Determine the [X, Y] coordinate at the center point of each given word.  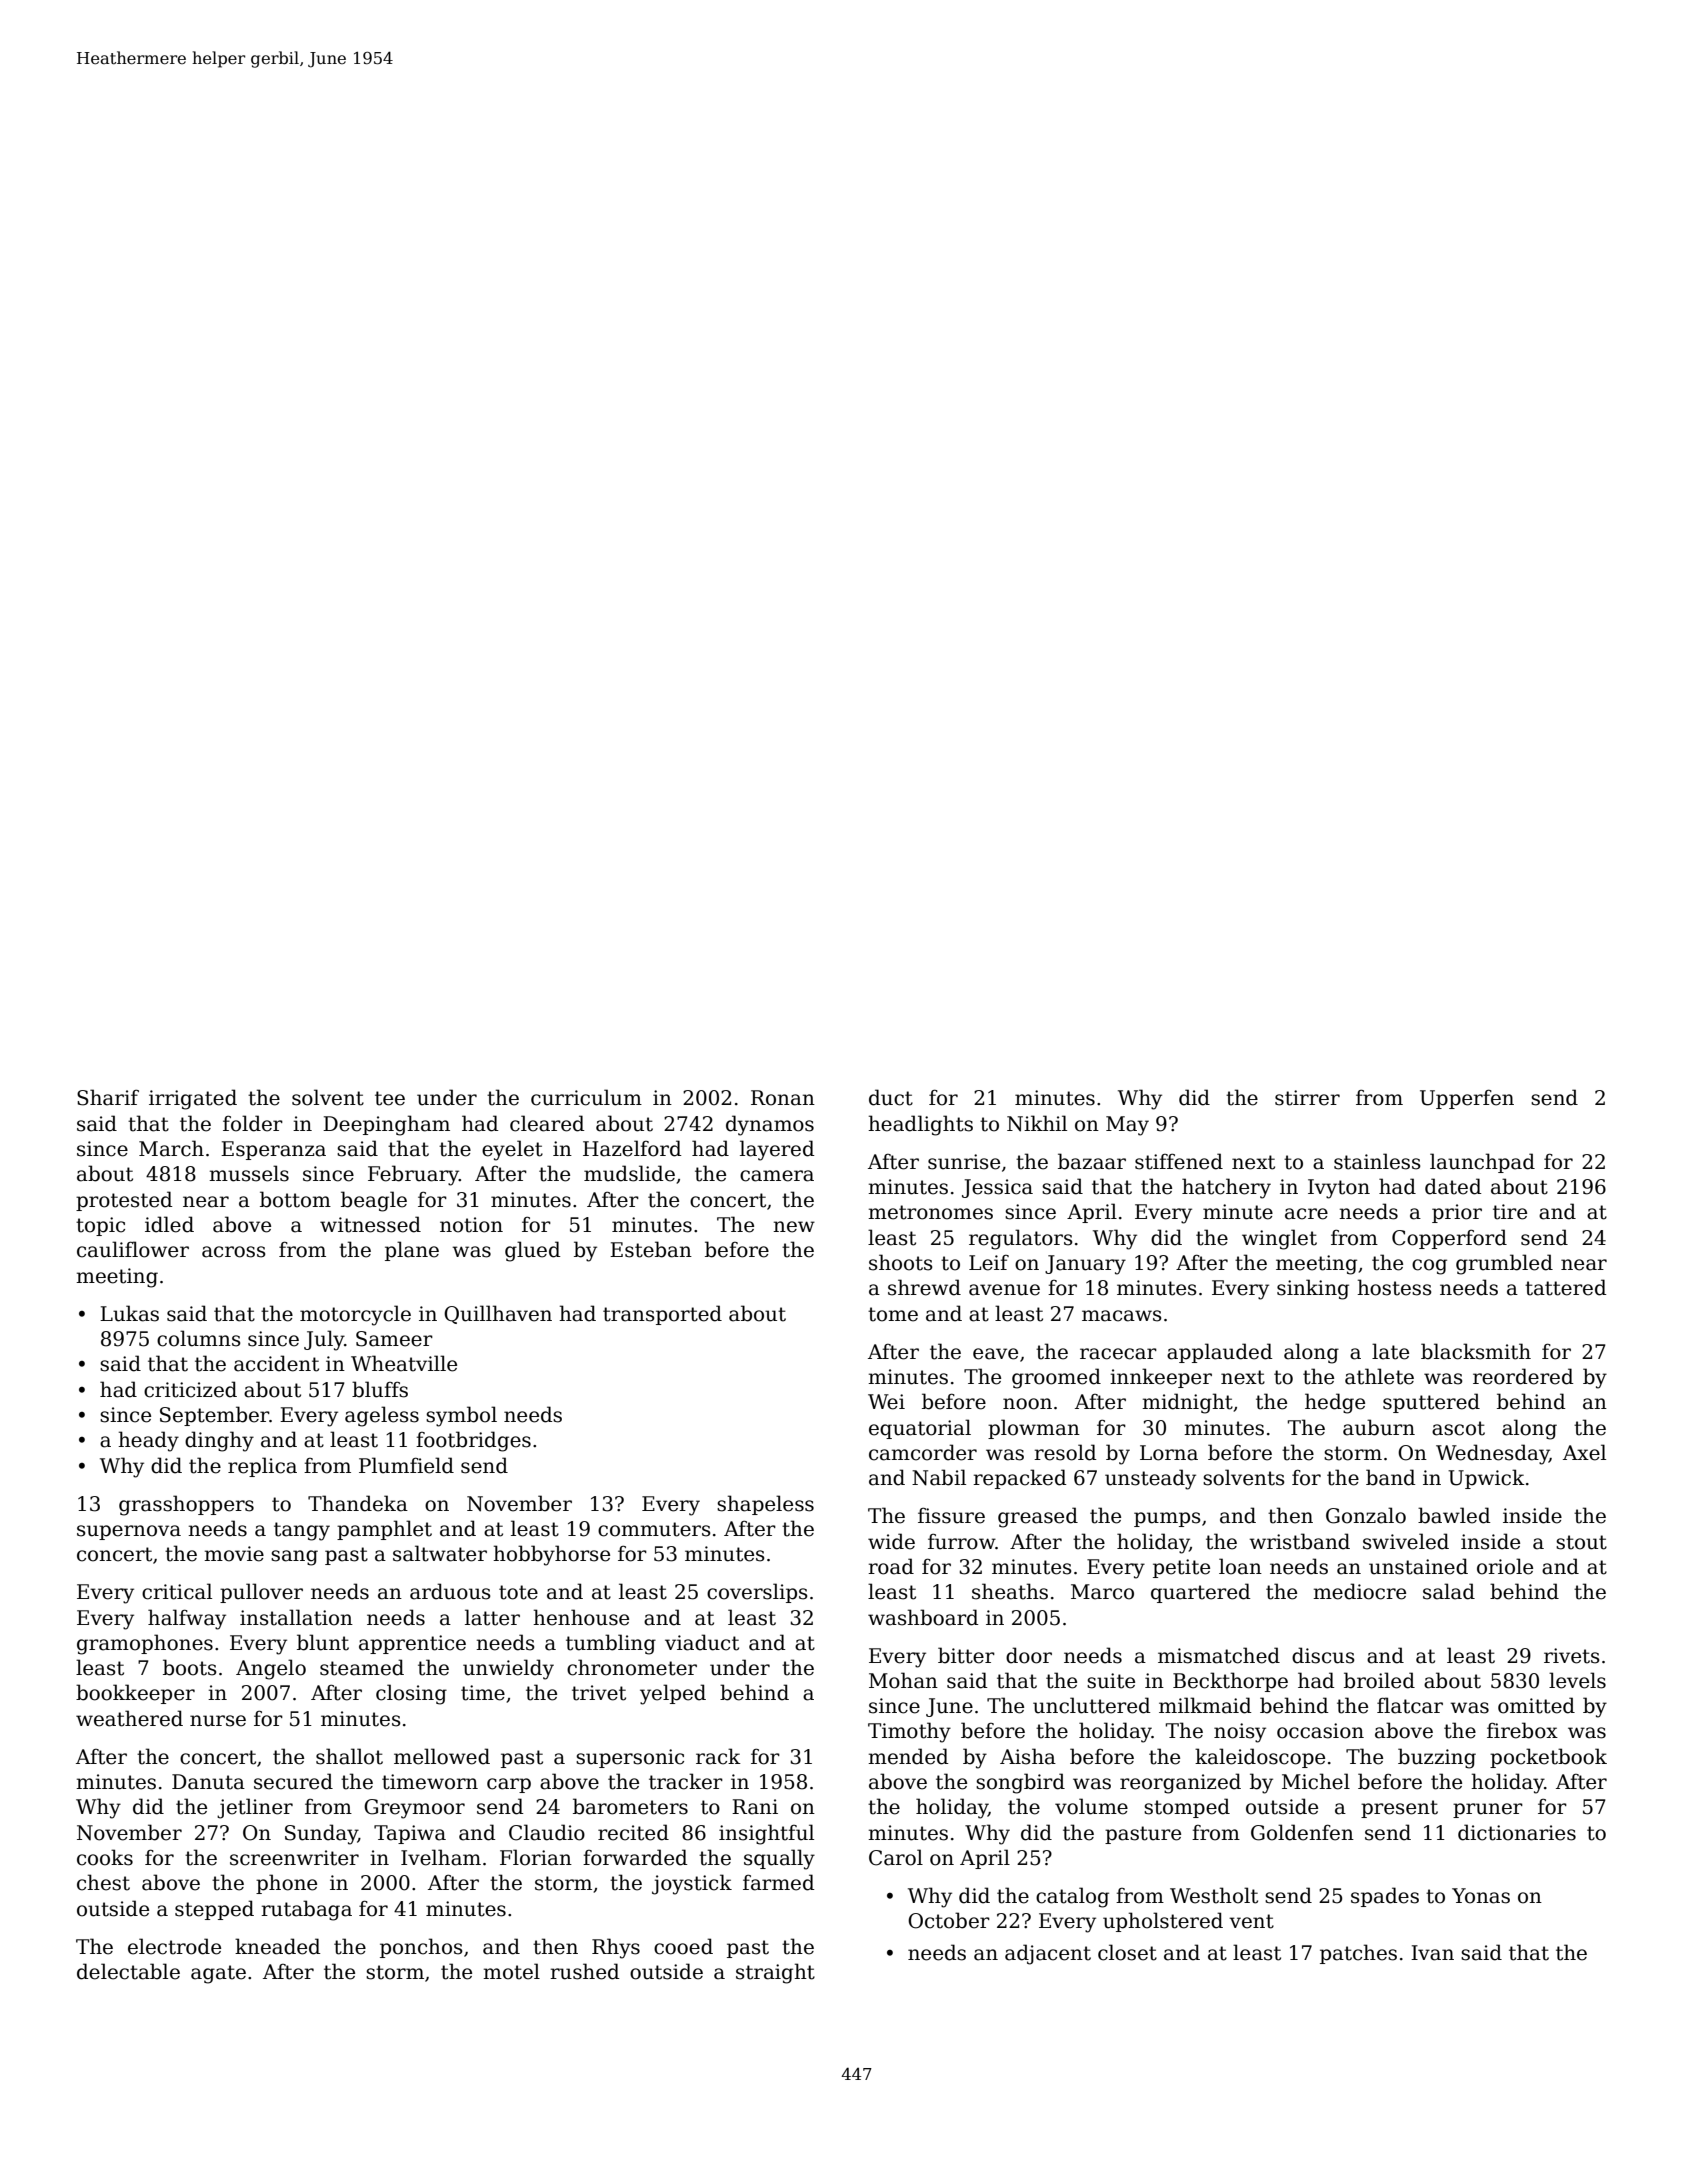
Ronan [783, 1098]
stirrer [1307, 1098]
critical [177, 1591]
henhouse [581, 1617]
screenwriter [294, 1858]
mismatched [1219, 1655]
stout [1581, 1542]
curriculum [586, 1097]
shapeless [765, 1505]
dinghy [219, 1441]
